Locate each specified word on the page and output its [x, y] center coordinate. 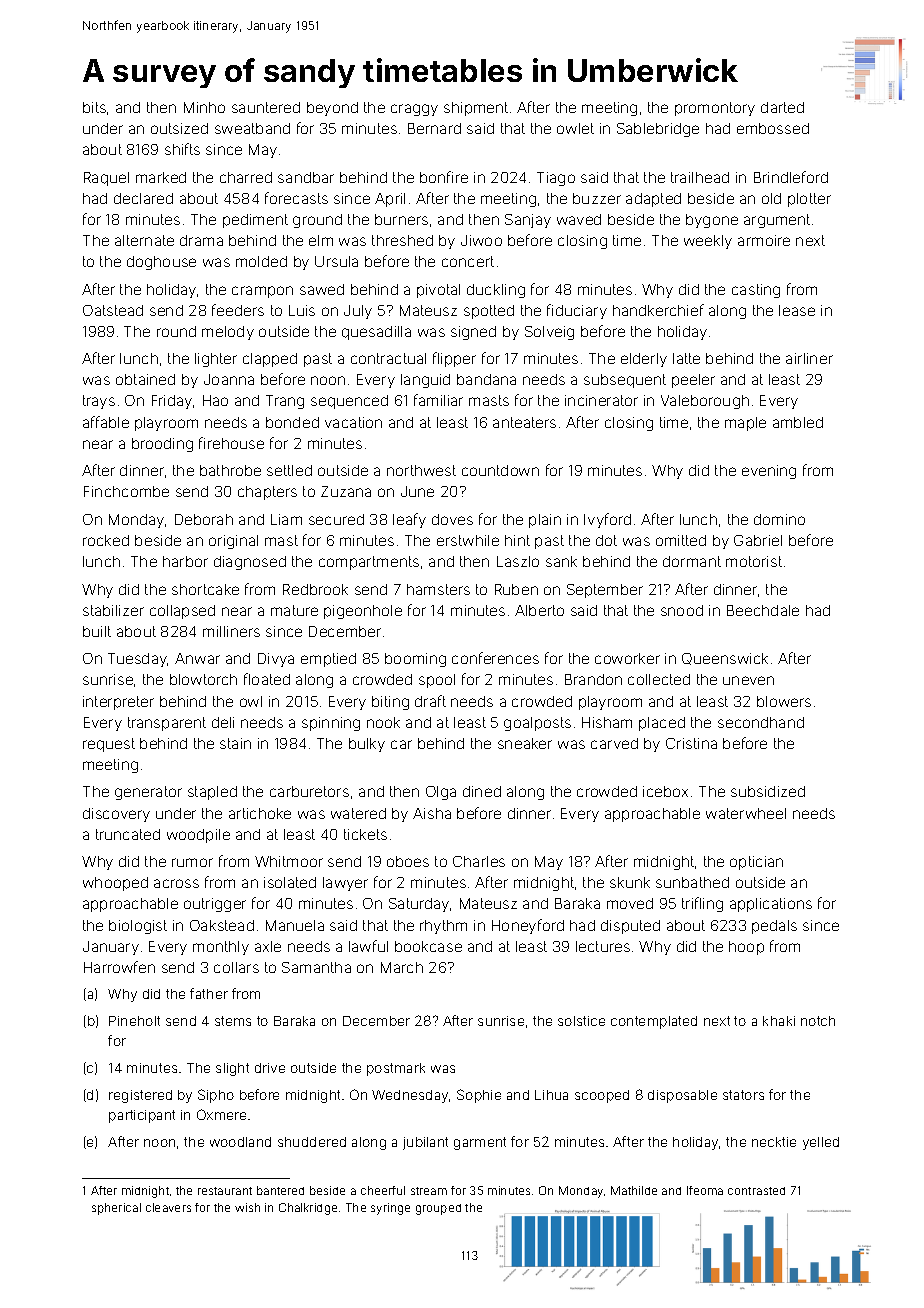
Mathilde [634, 1190]
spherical [116, 1209]
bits [94, 107]
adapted [653, 200]
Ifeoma [705, 1190]
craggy [414, 110]
